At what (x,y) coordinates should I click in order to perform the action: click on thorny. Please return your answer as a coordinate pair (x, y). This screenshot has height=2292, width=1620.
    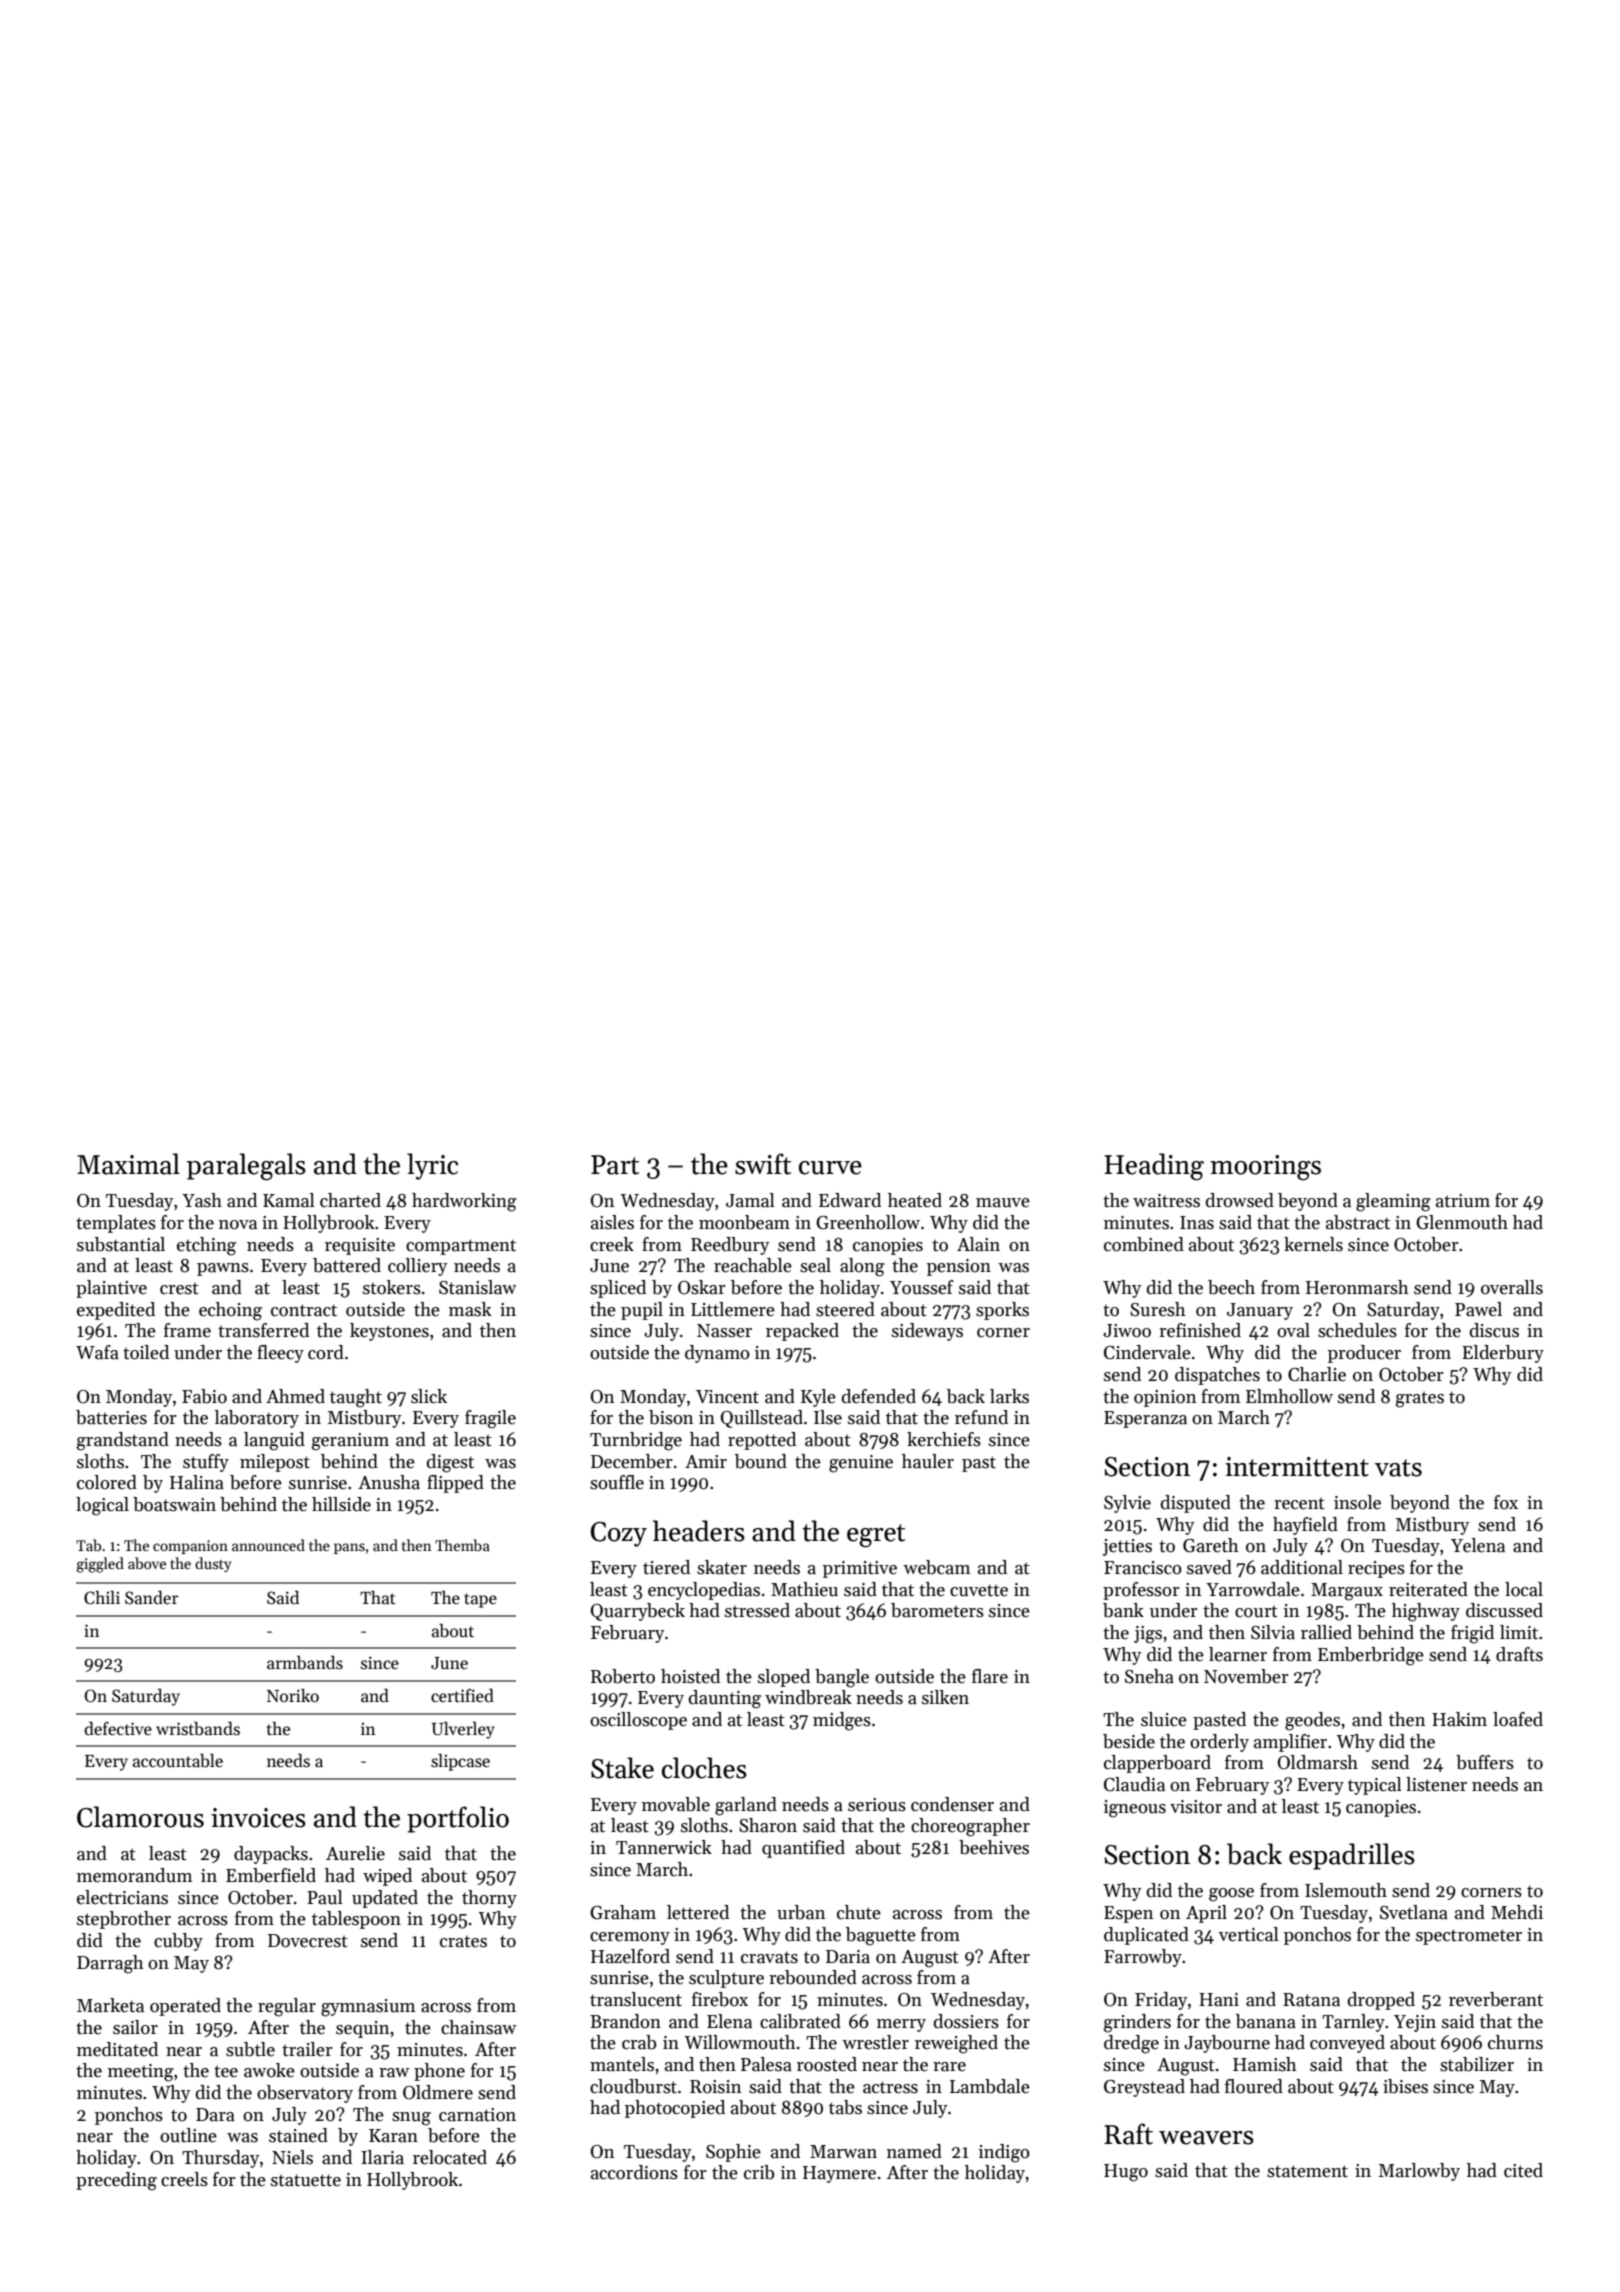
    Looking at the image, I should click on (489, 1899).
